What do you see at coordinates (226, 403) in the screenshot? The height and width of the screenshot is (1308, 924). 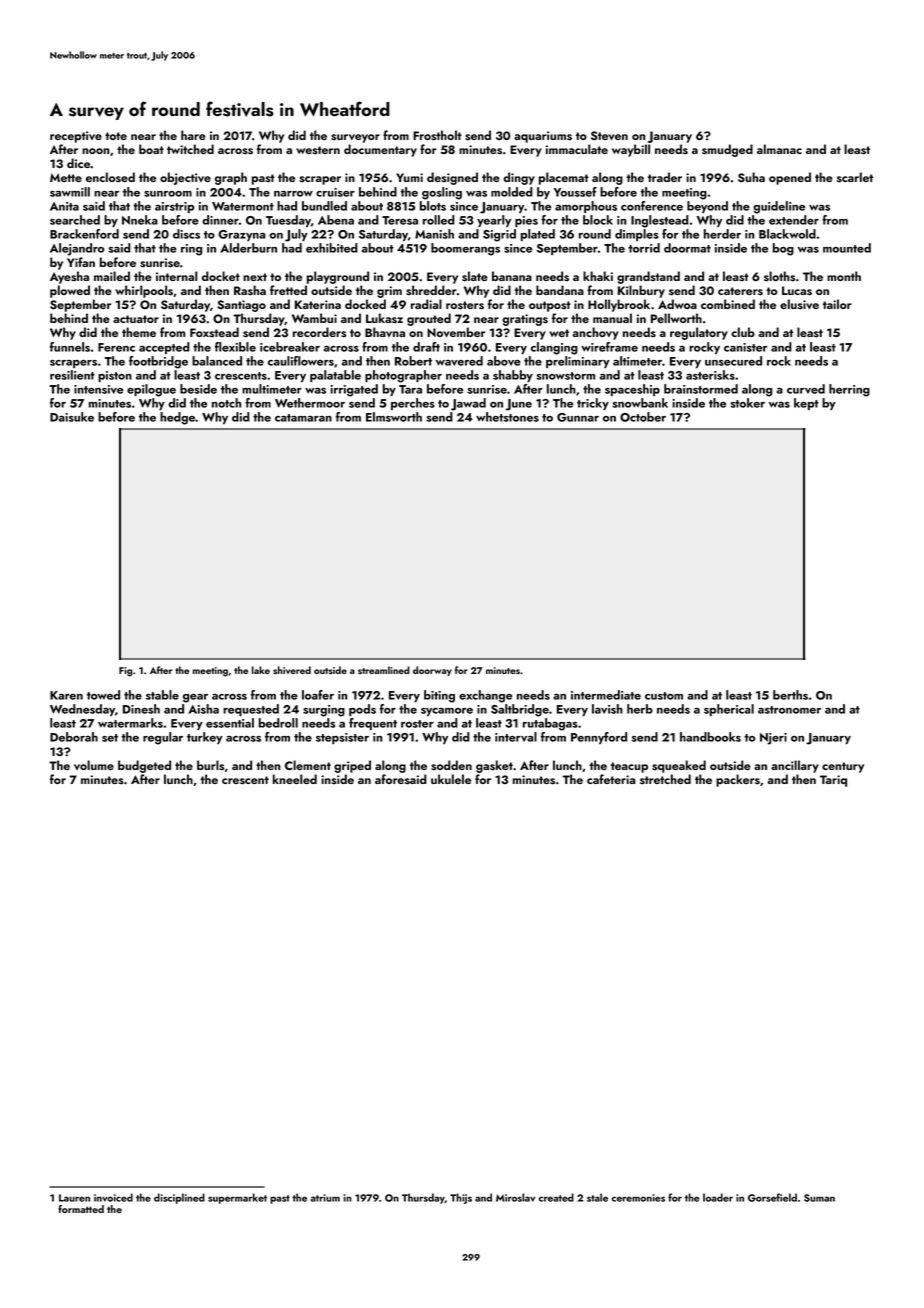 I see `notch` at bounding box center [226, 403].
